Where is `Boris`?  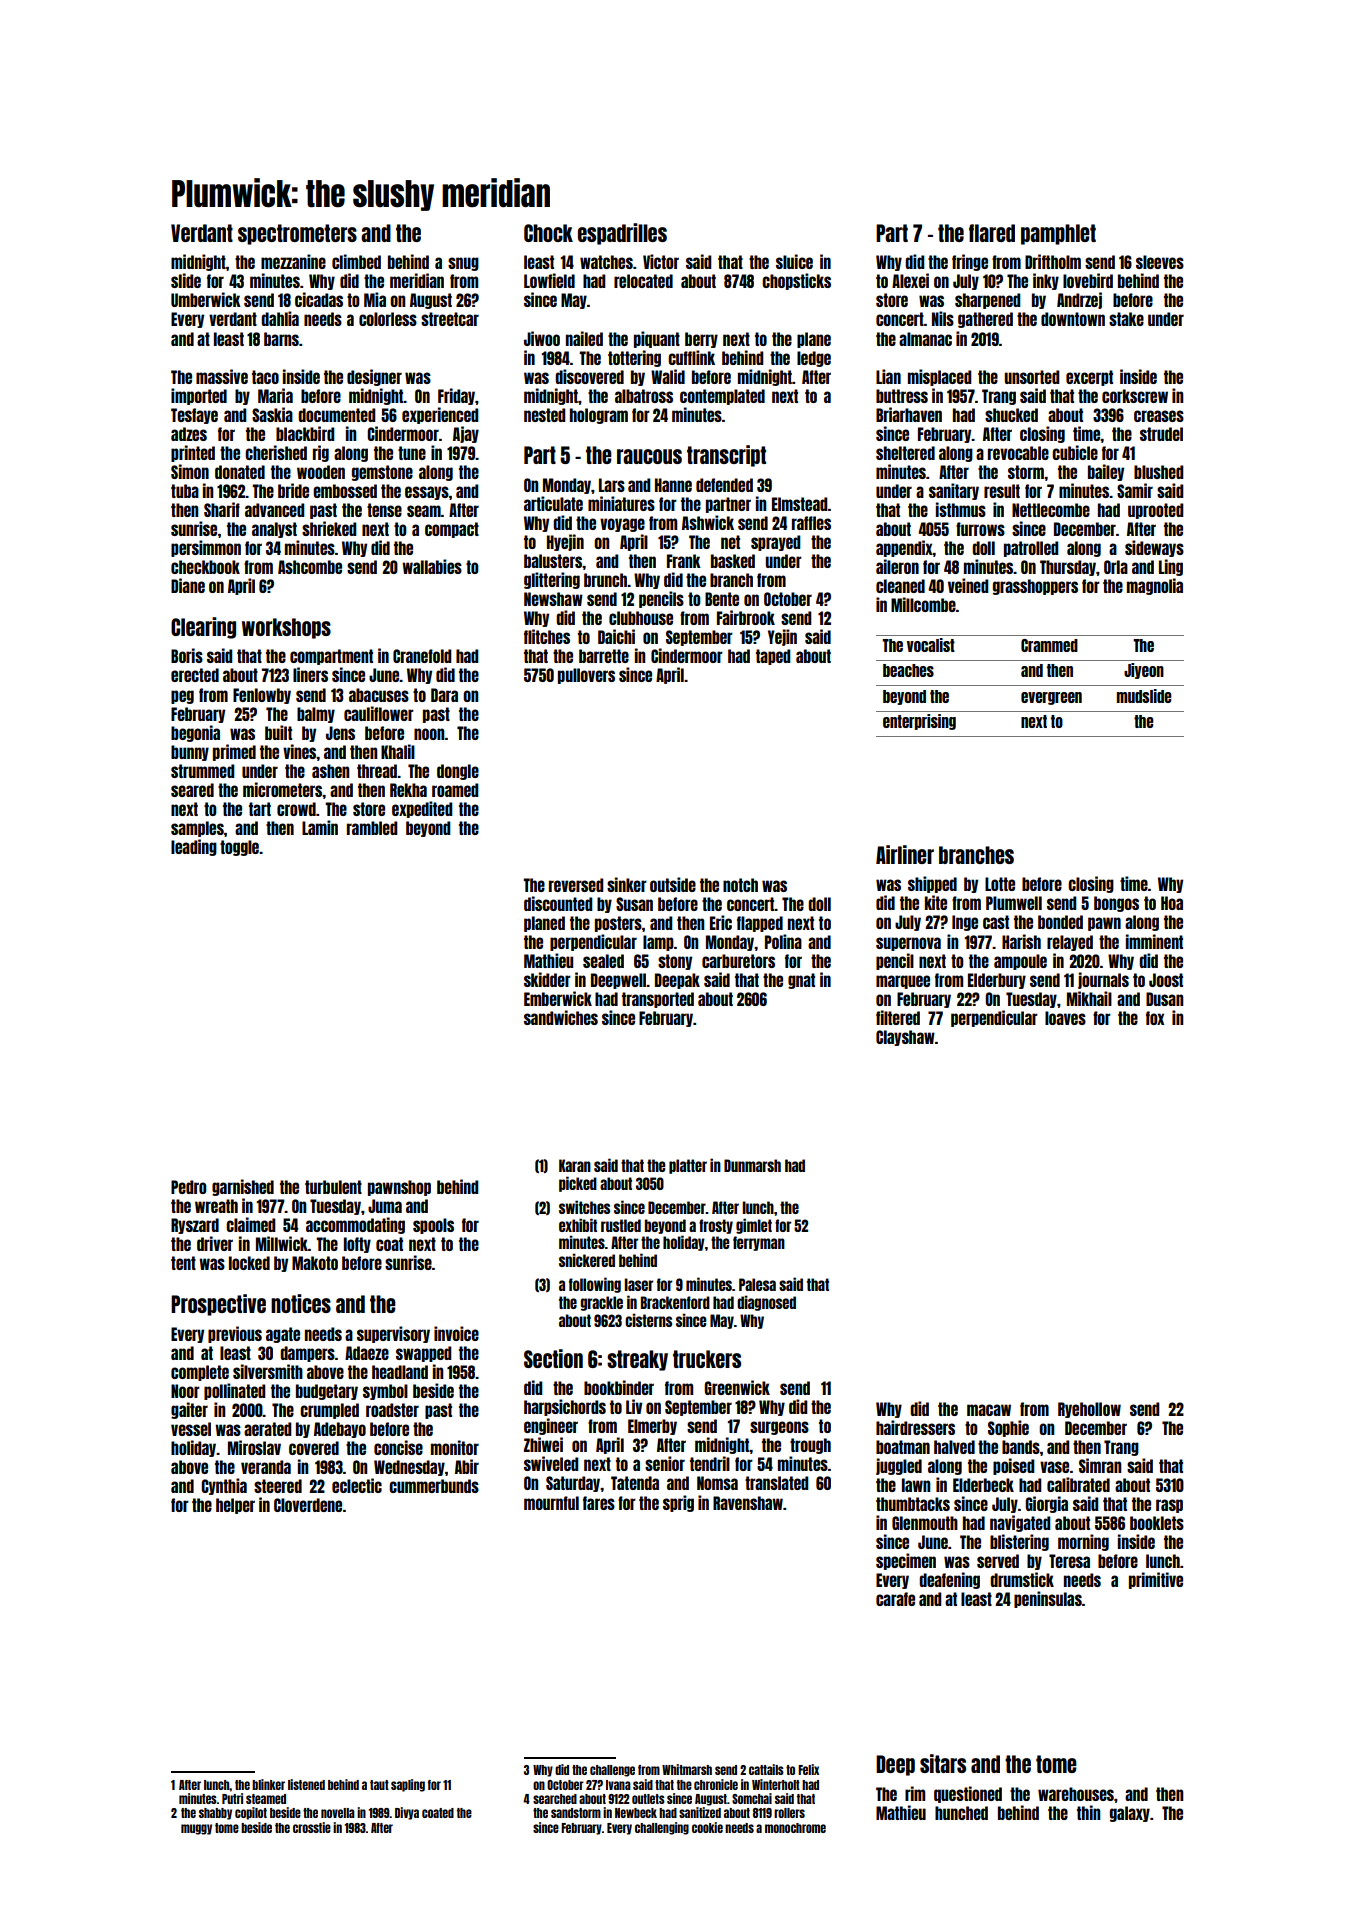
Boris is located at coordinates (187, 655).
